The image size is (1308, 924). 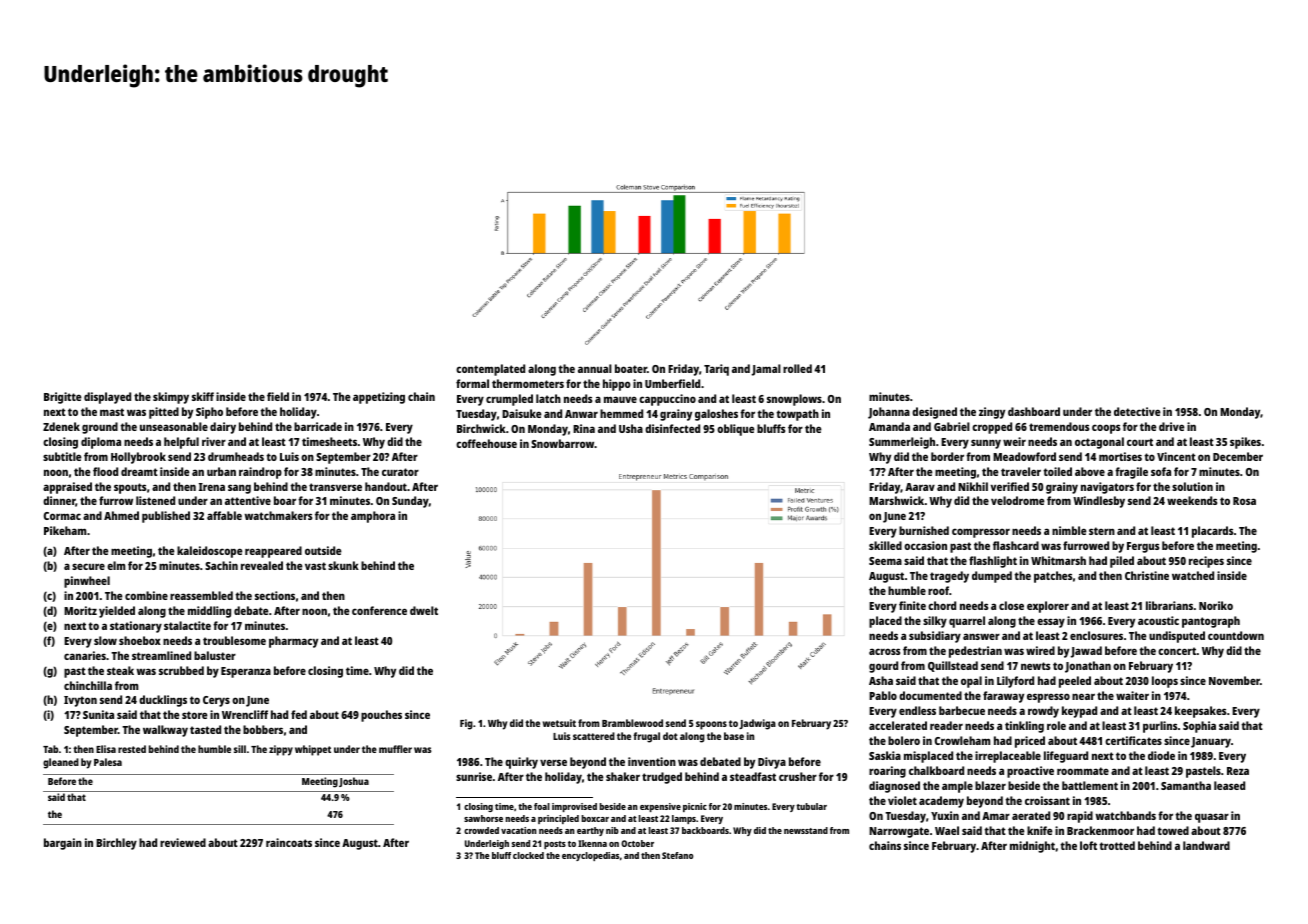 I want to click on sill, so click(x=240, y=749).
